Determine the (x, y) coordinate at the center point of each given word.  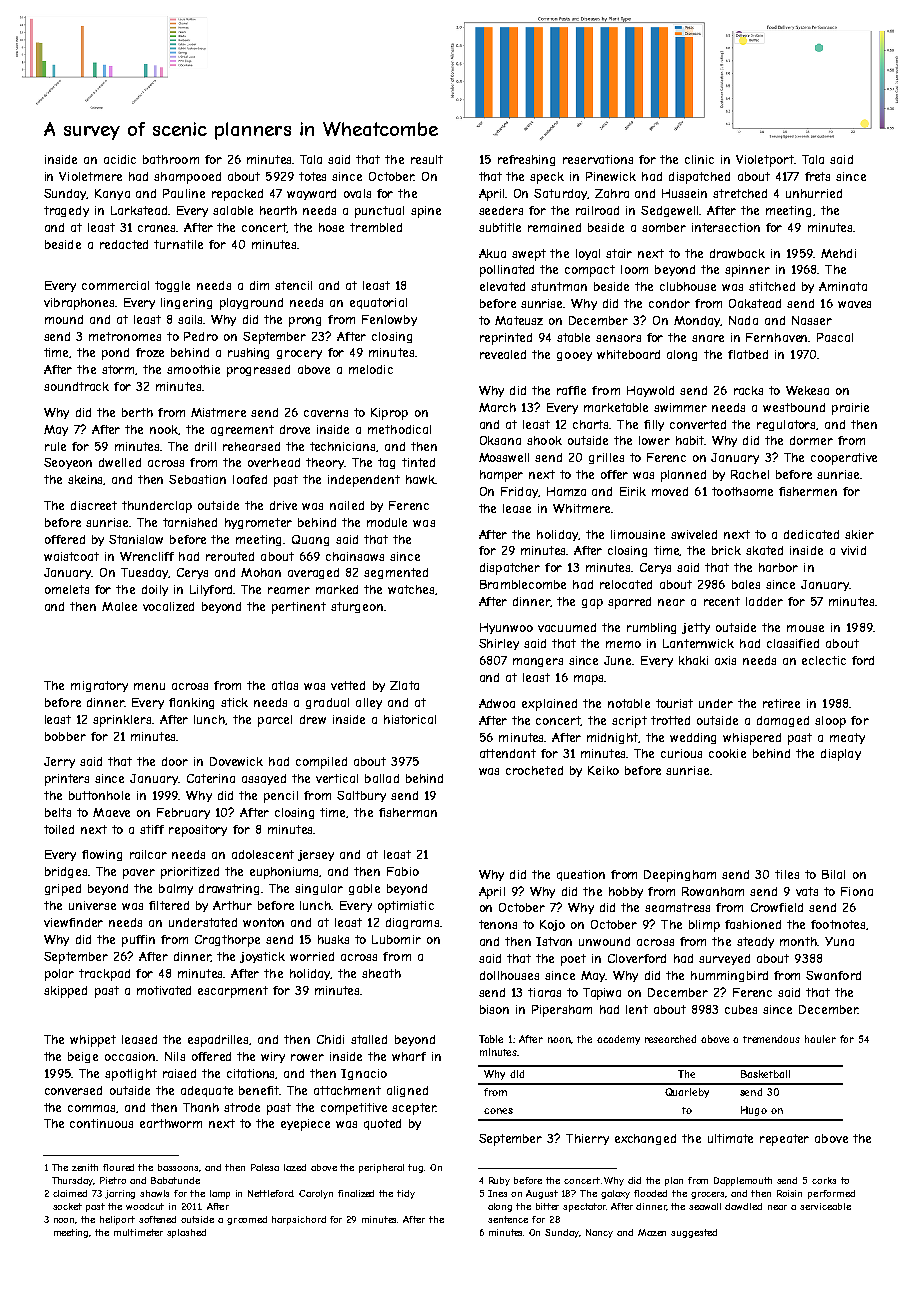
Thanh (201, 1107)
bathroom (171, 159)
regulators (787, 425)
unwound (604, 941)
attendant (508, 753)
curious (681, 753)
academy (618, 1040)
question (581, 875)
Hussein (684, 193)
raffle (571, 390)
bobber (65, 736)
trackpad (104, 975)
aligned (407, 1091)
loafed (250, 479)
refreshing (526, 160)
